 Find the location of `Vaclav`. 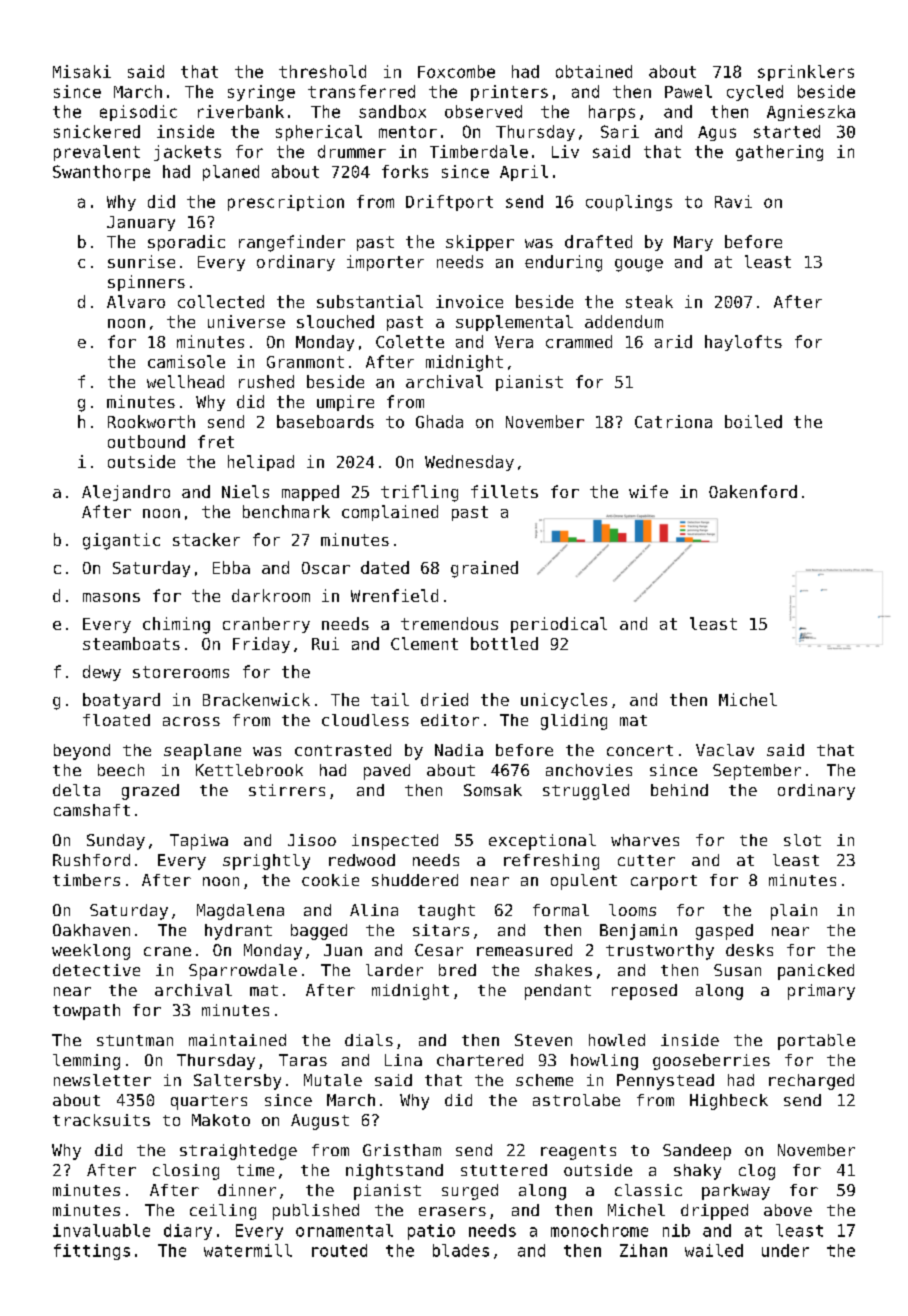

Vaclav is located at coordinates (725, 750).
